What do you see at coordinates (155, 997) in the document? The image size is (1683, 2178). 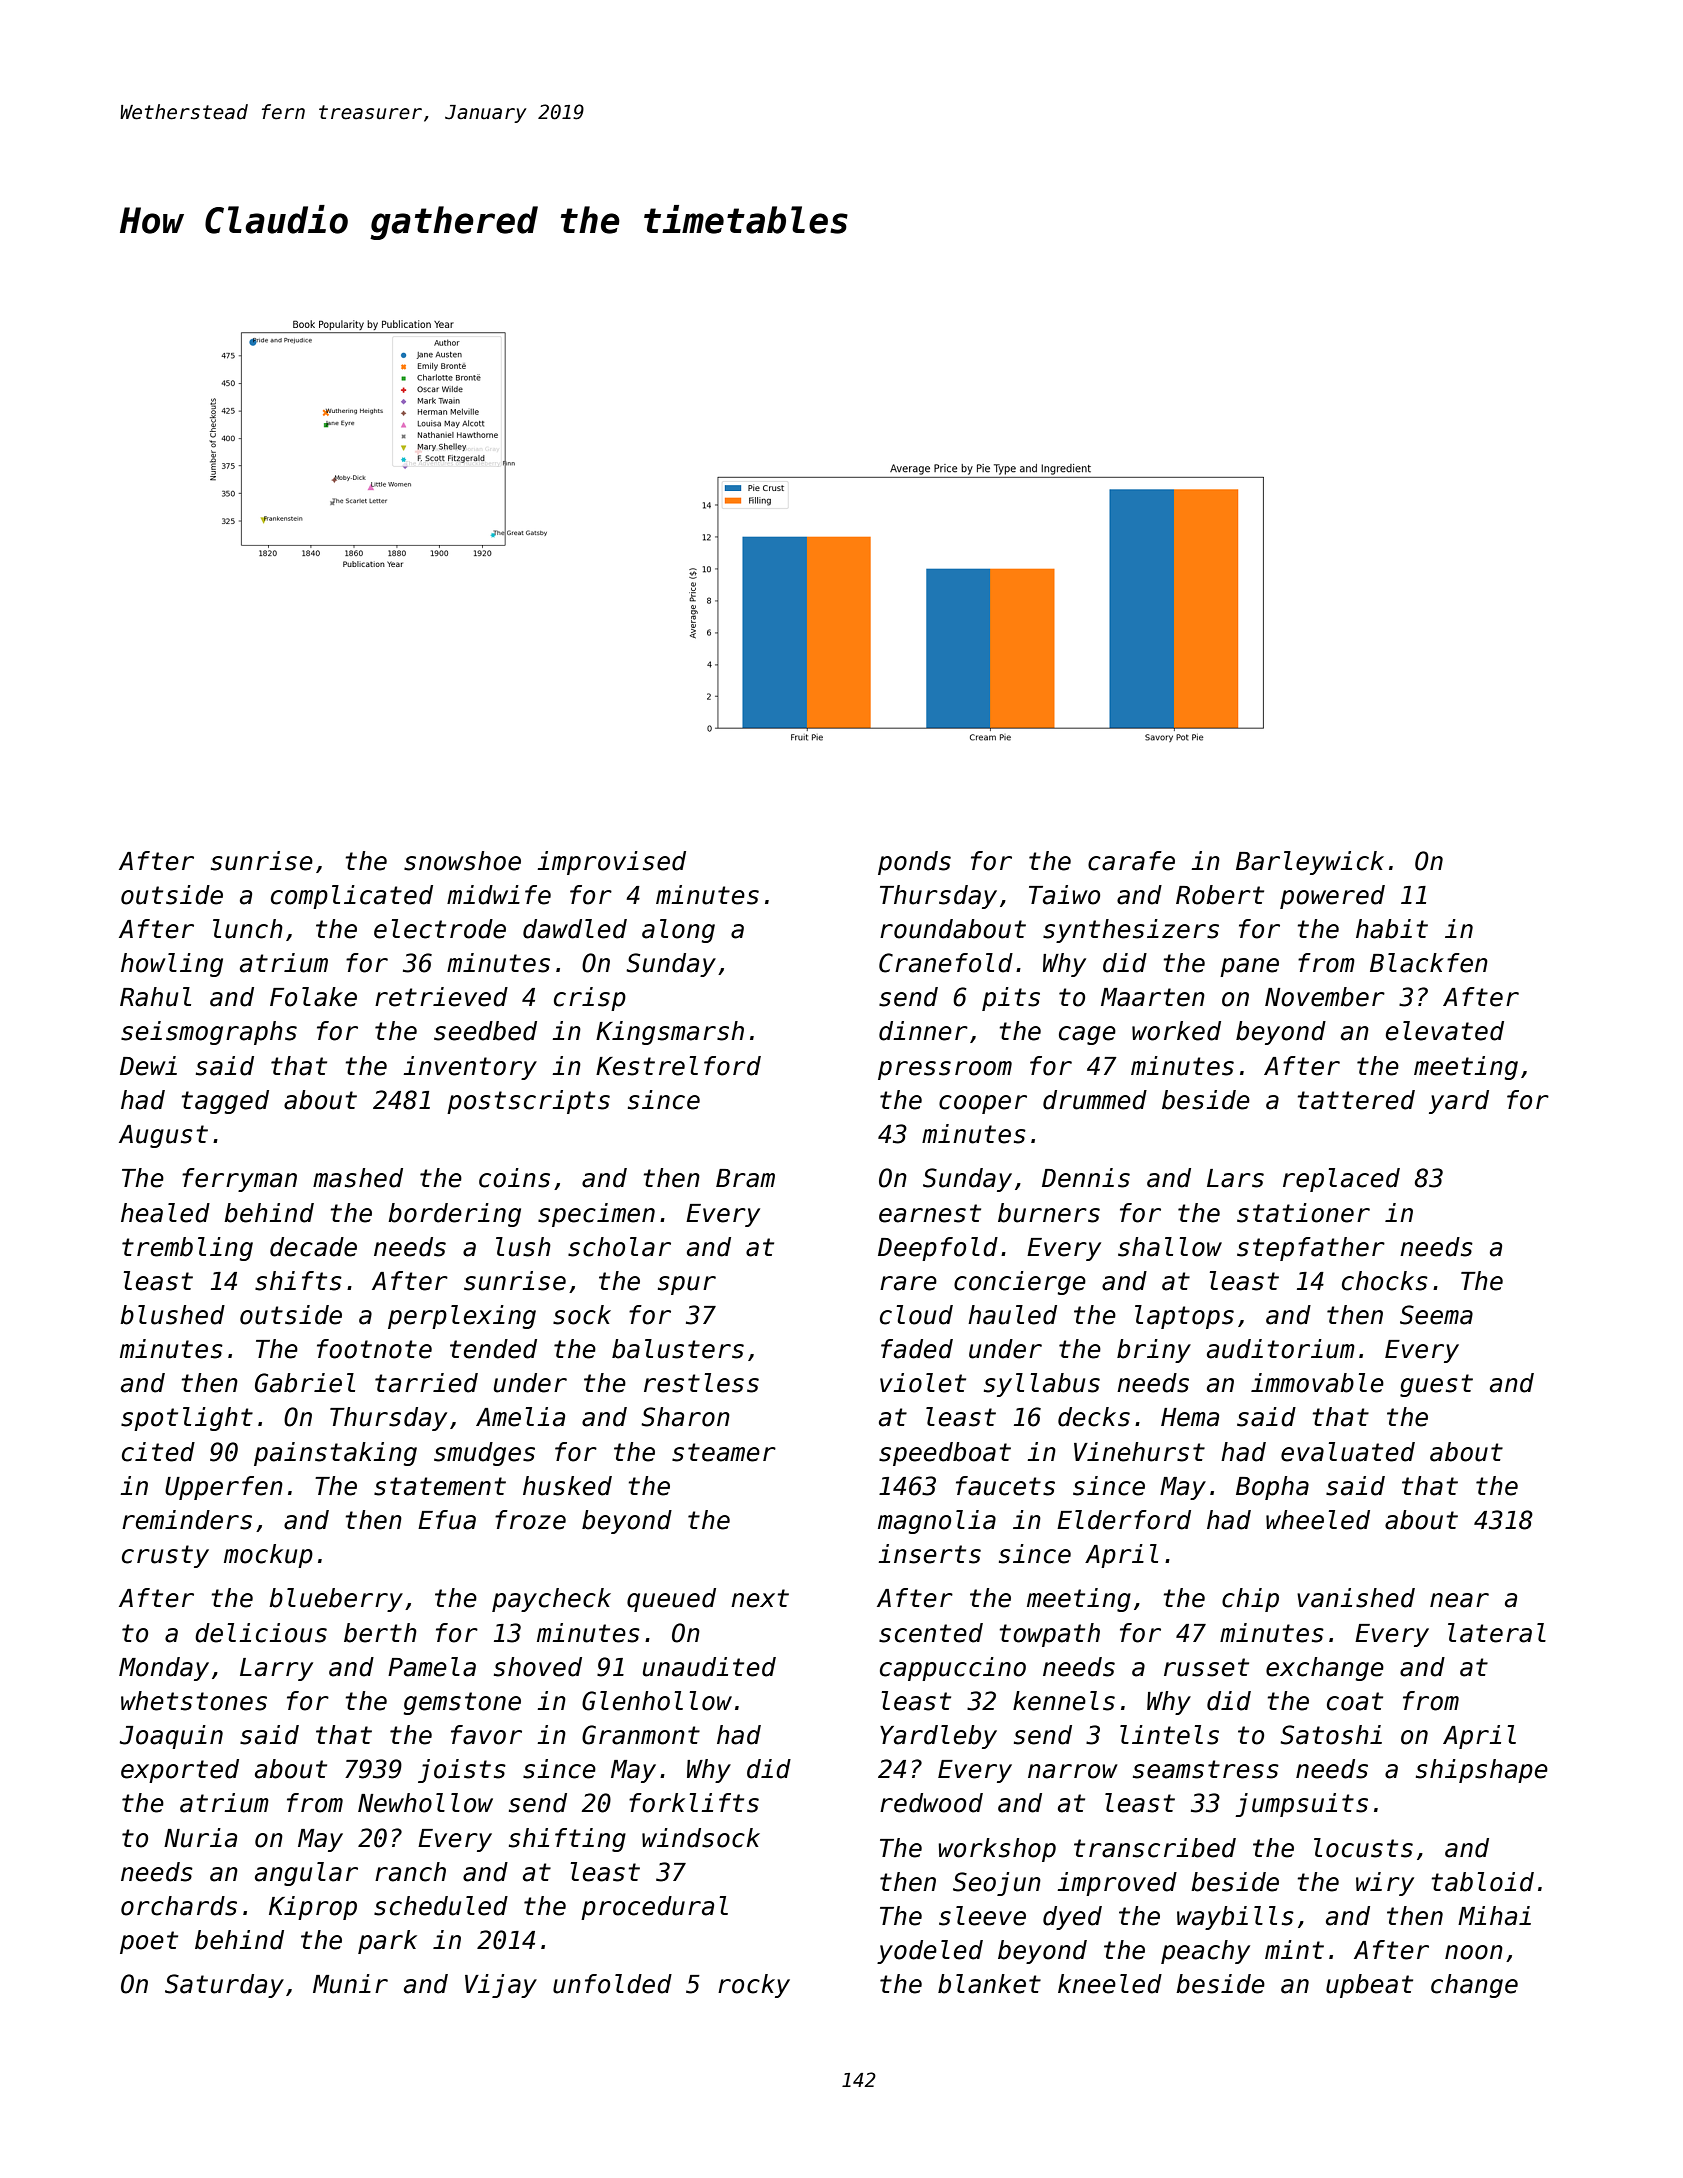 I see `Rahul` at bounding box center [155, 997].
